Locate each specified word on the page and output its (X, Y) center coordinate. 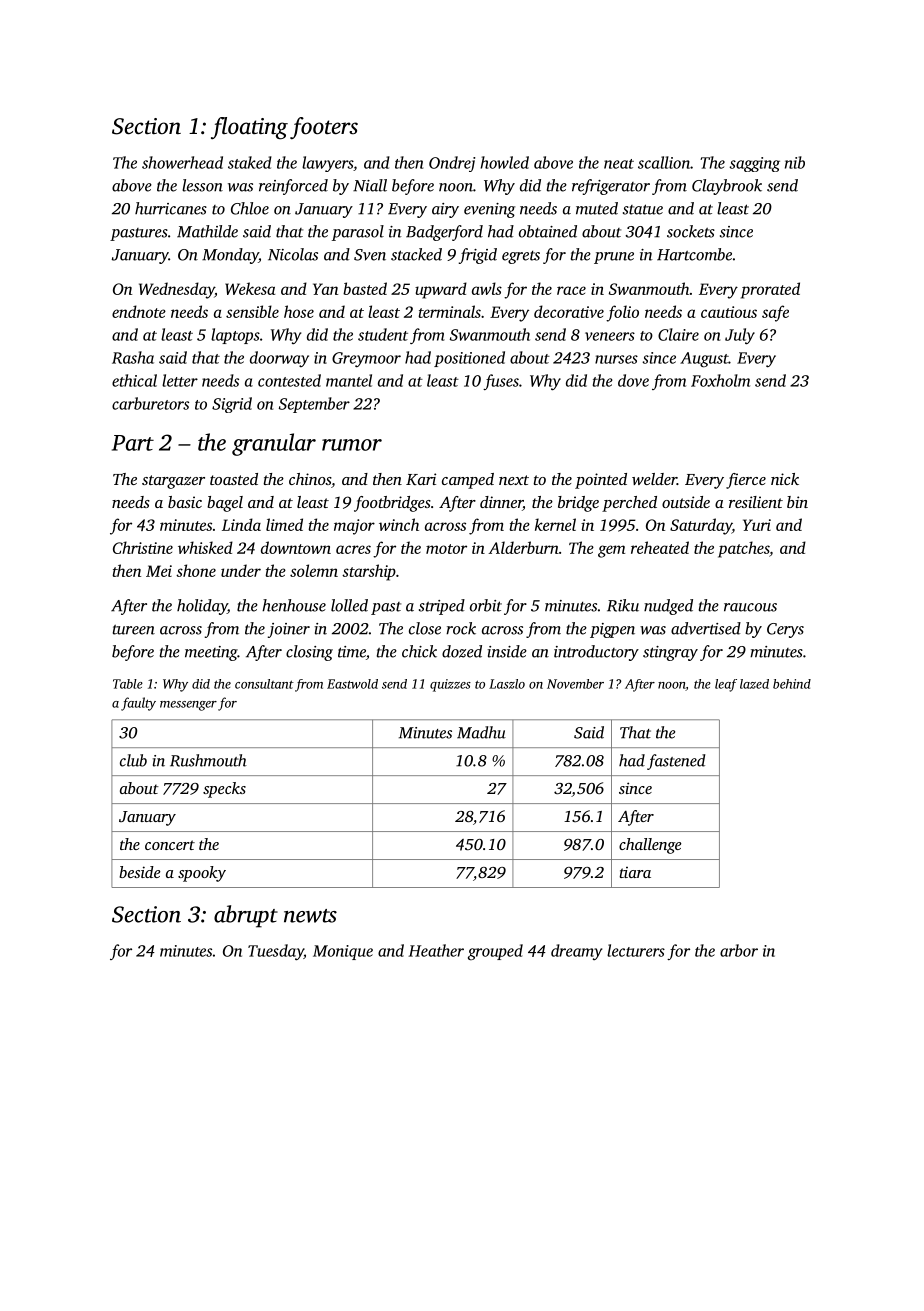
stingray (670, 653)
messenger (188, 706)
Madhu (481, 732)
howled (505, 162)
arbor (739, 950)
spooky (202, 874)
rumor (352, 445)
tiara (635, 872)
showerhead (182, 162)
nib (795, 162)
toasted (234, 479)
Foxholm (720, 380)
